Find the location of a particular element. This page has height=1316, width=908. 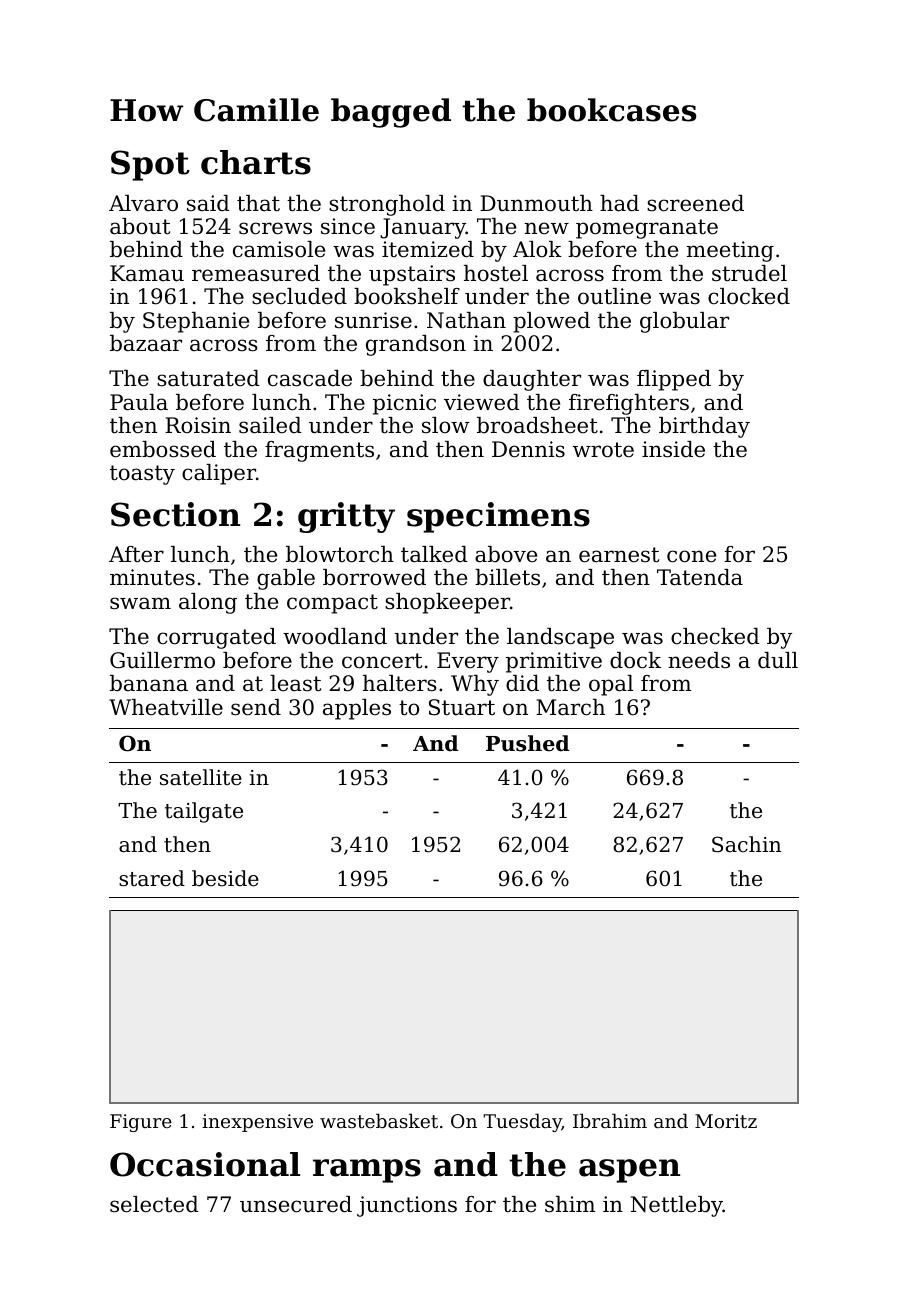

above is located at coordinates (506, 554).
